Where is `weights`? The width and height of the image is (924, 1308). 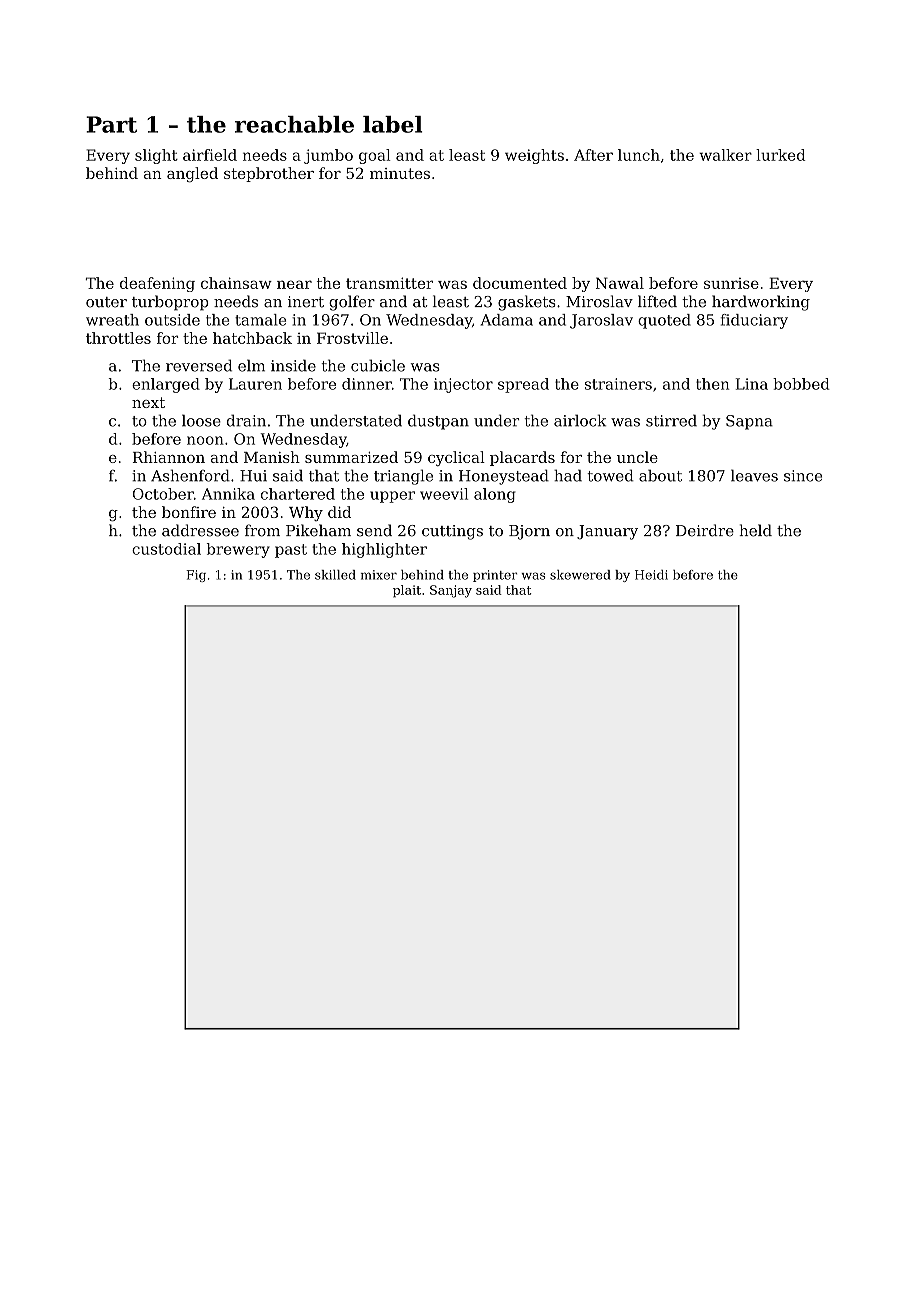
weights is located at coordinates (534, 156).
